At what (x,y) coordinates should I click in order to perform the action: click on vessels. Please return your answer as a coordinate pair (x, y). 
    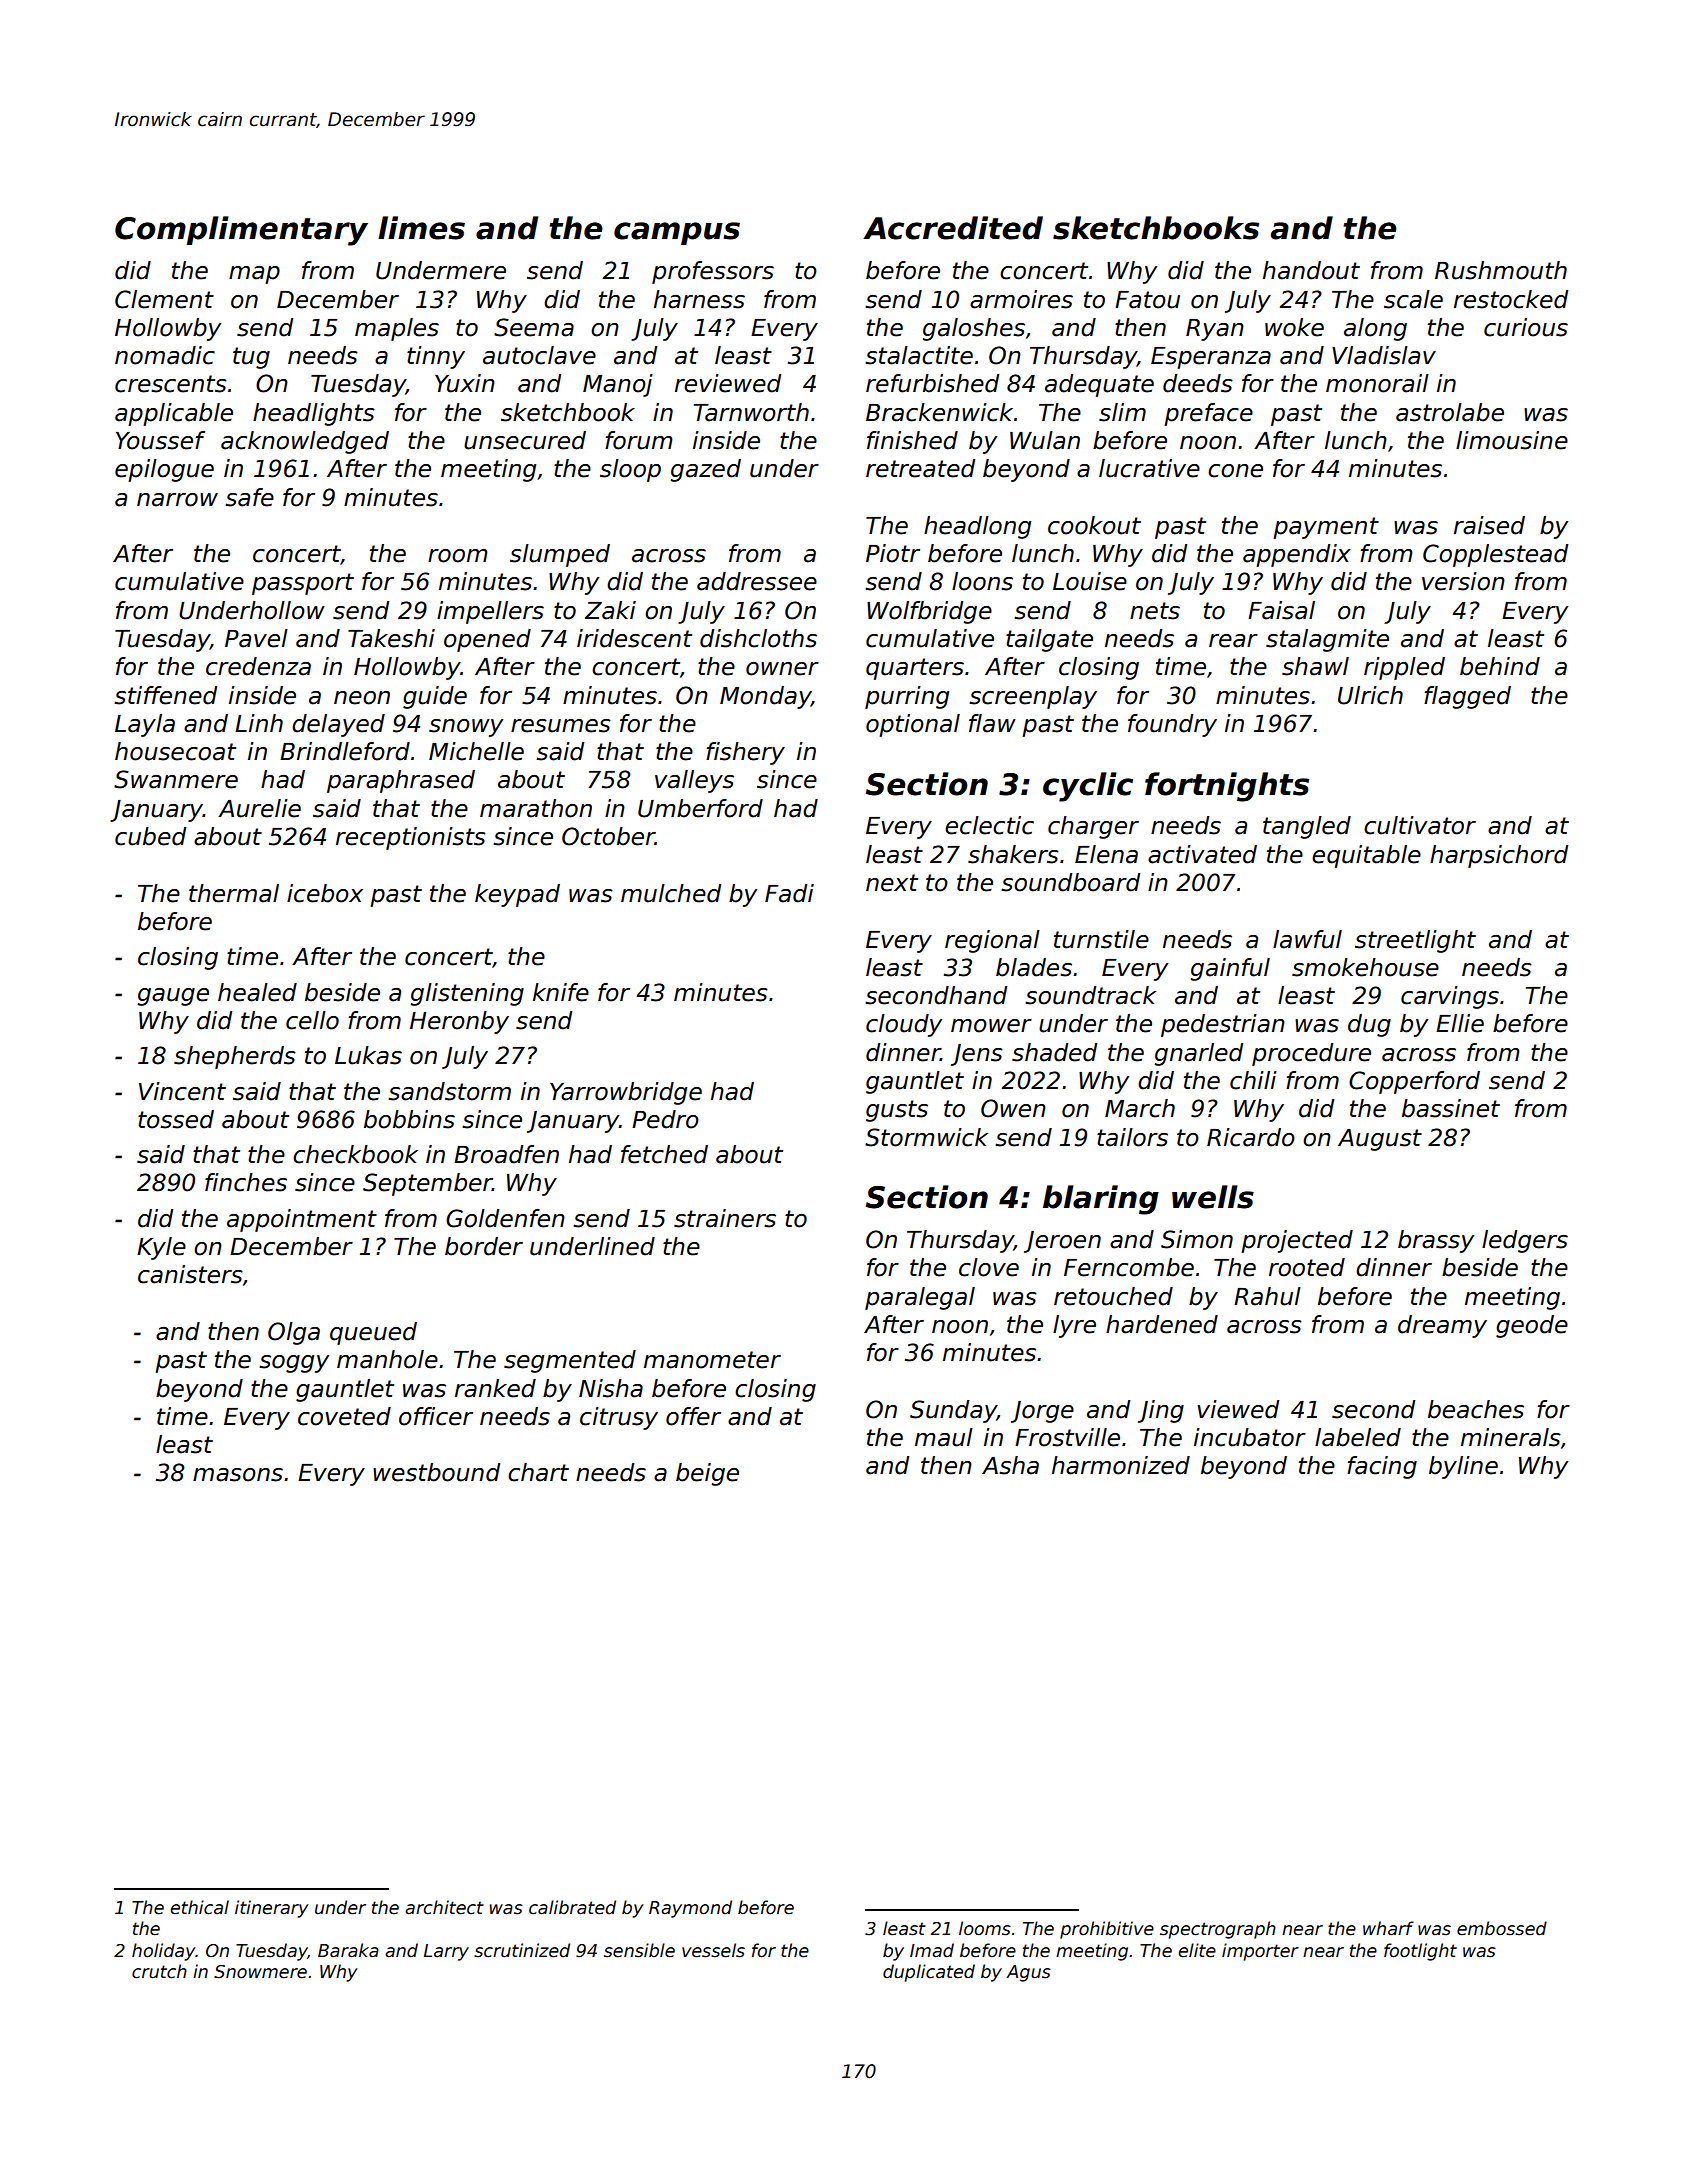
    Looking at the image, I should click on (713, 1950).
